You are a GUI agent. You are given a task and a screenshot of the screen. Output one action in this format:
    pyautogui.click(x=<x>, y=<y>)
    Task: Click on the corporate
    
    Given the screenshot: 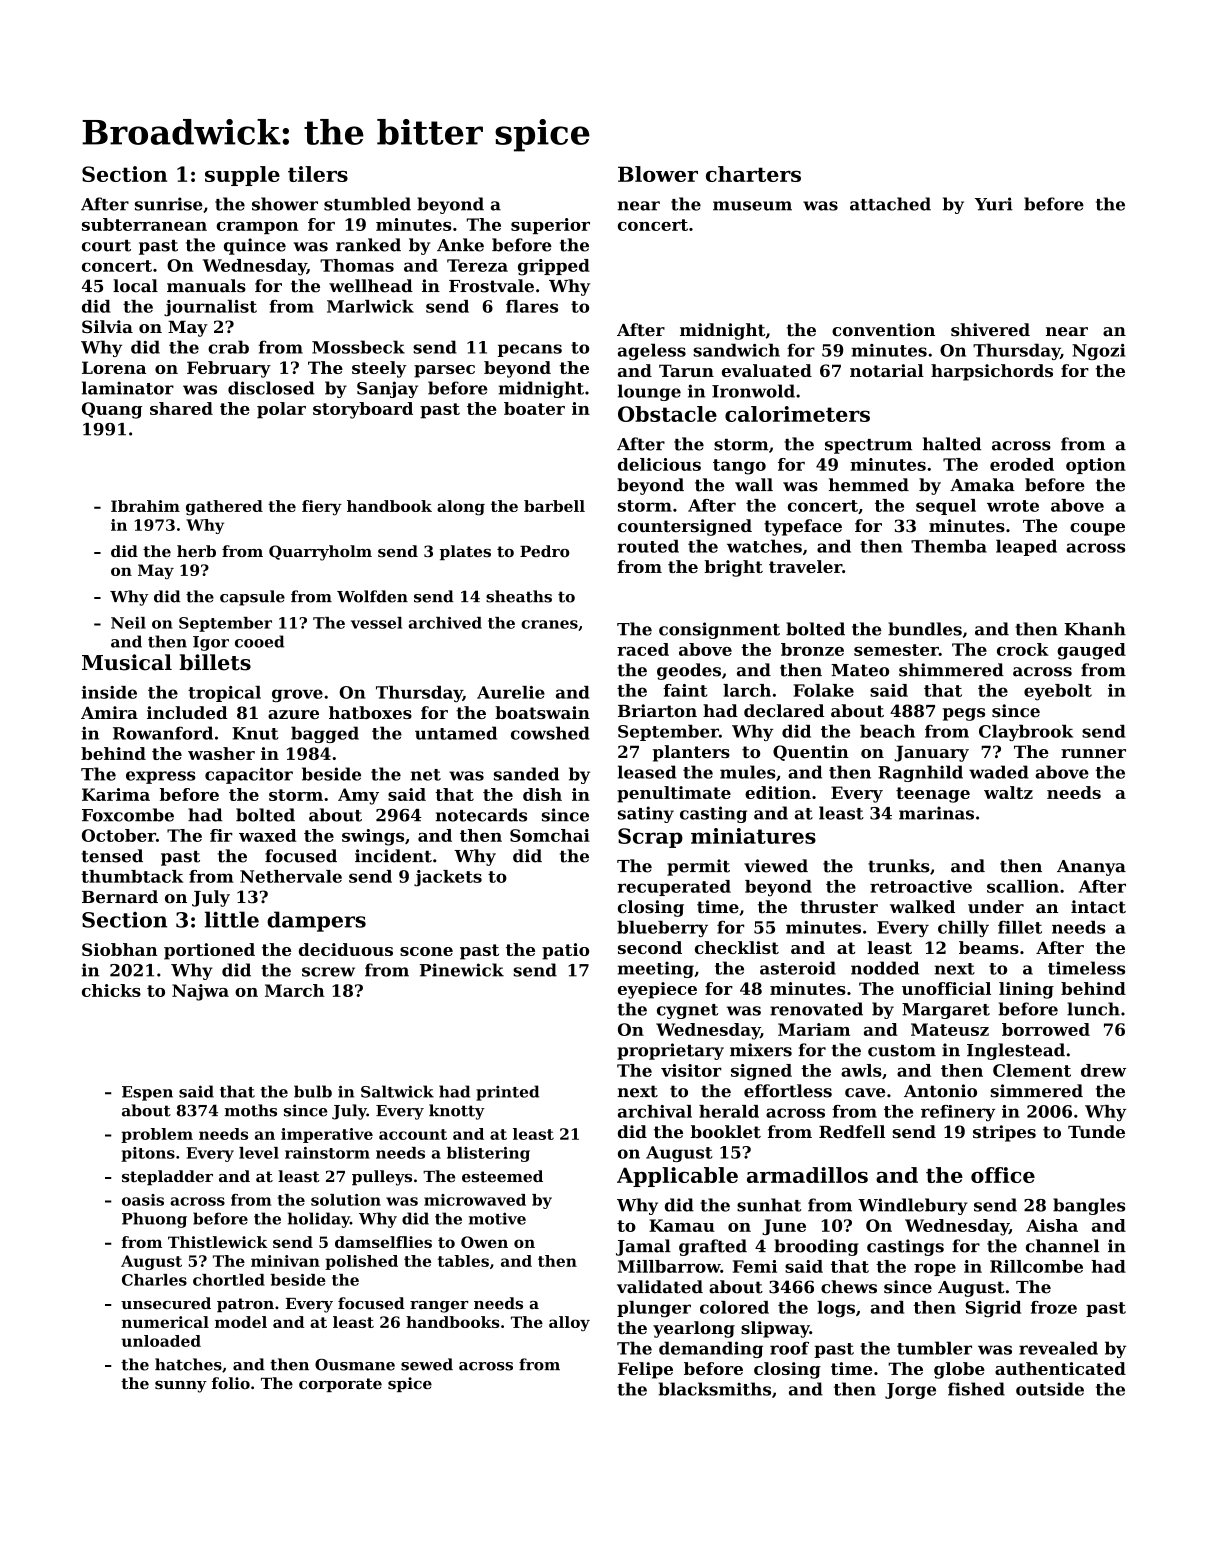 What is the action you would take?
    pyautogui.click(x=340, y=1385)
